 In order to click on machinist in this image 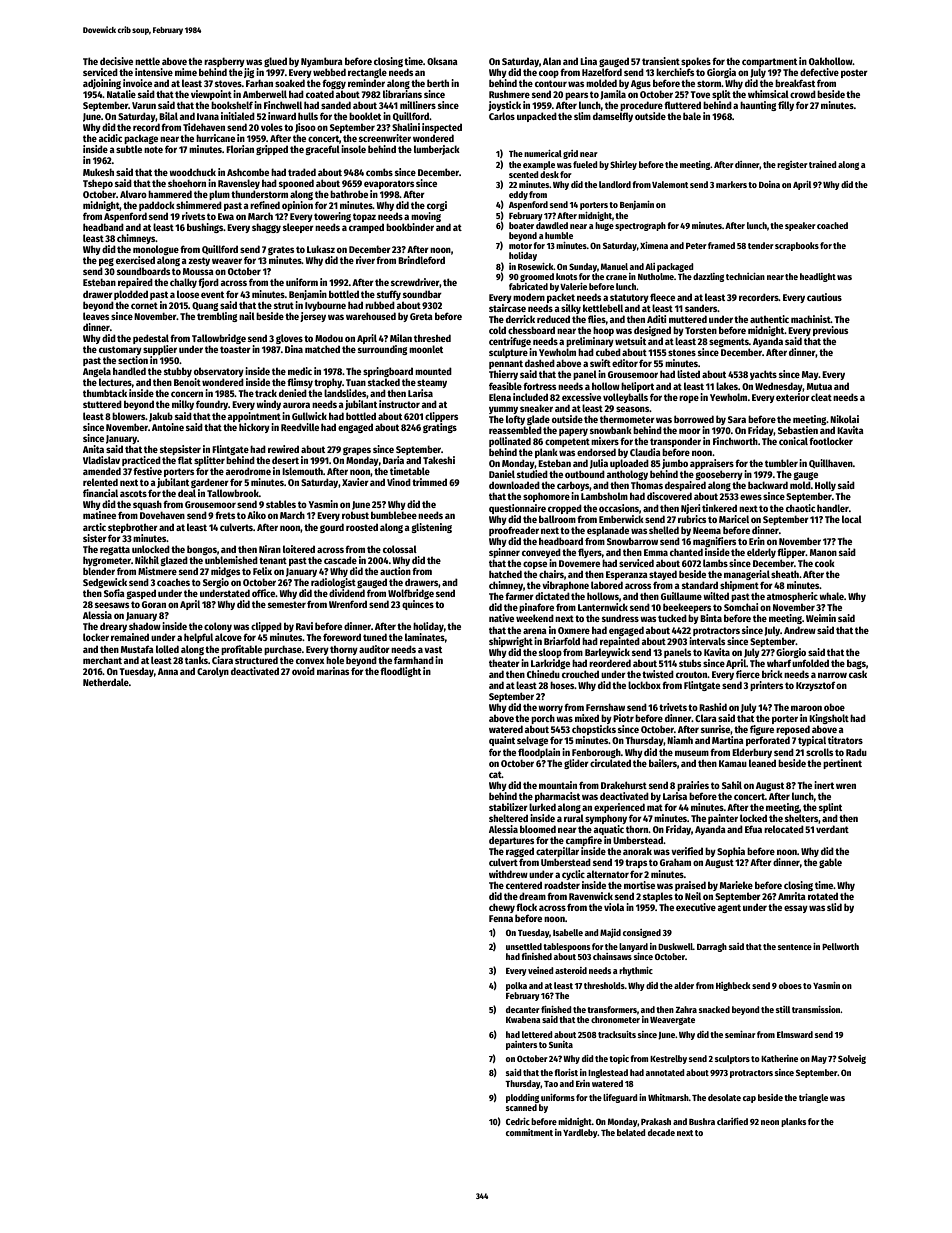, I will do `click(811, 319)`.
